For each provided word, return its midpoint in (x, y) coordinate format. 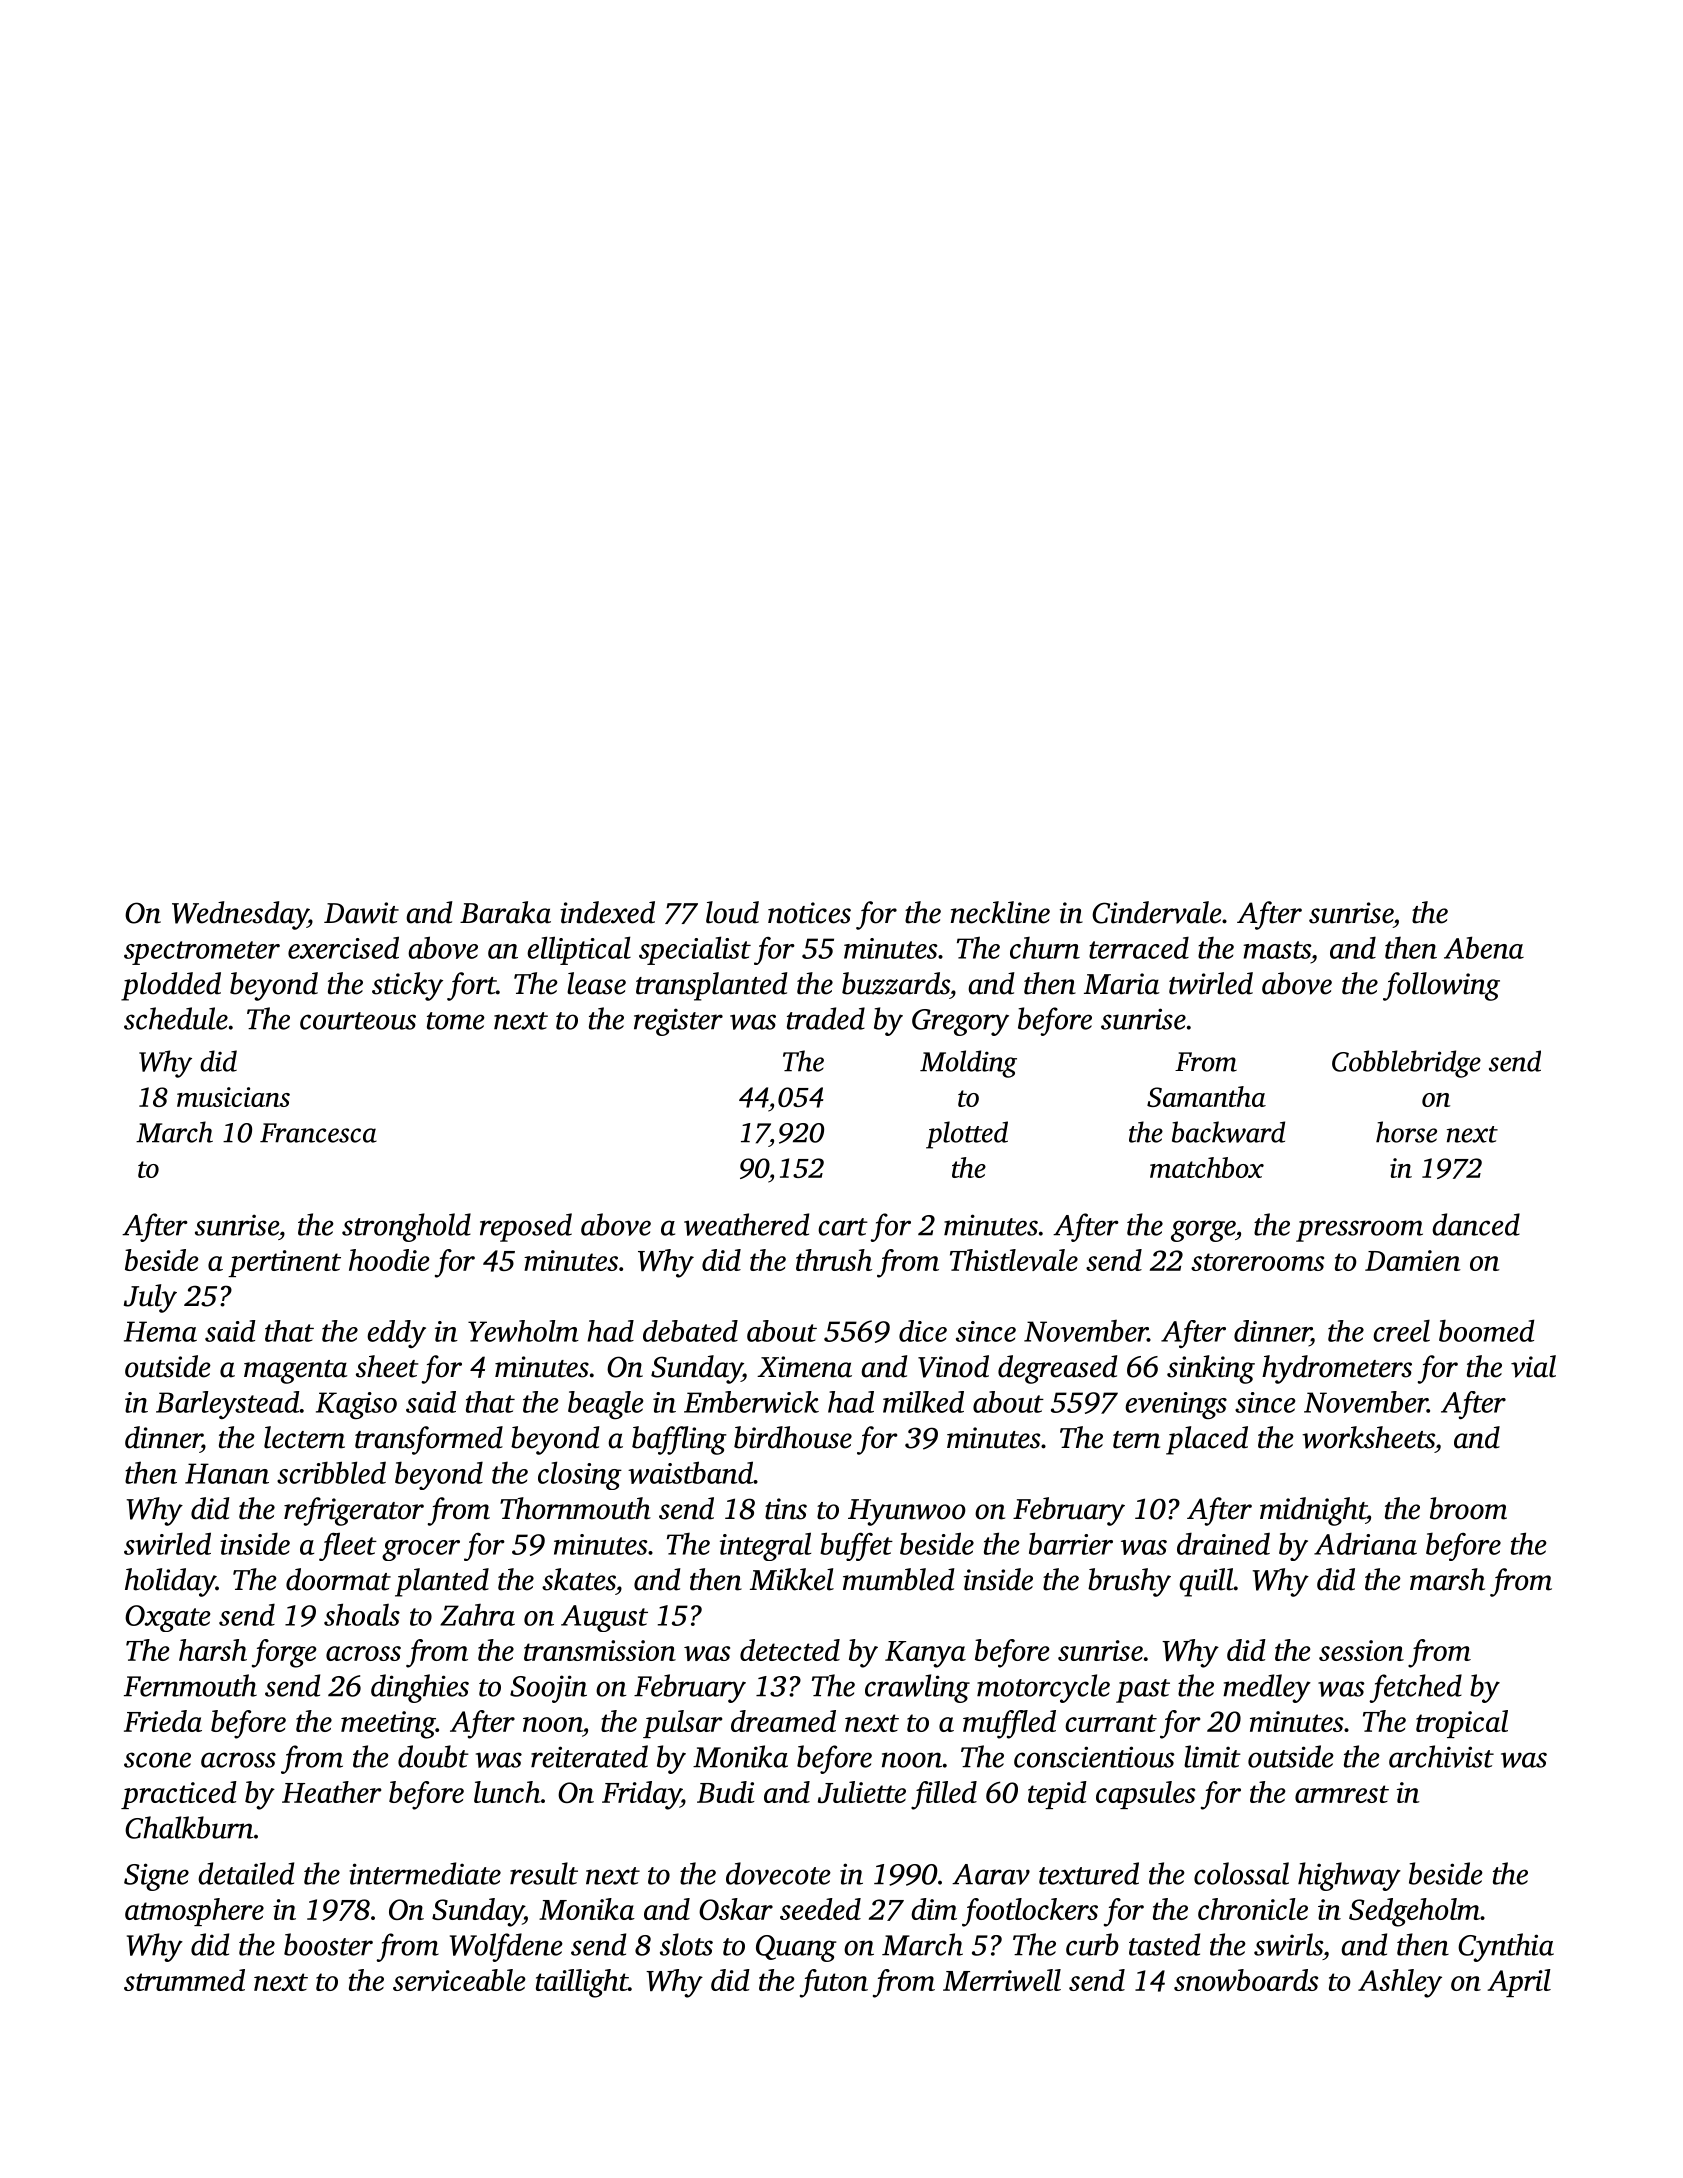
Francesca (318, 1133)
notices (809, 913)
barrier (1071, 1543)
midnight (1313, 1511)
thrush (834, 1260)
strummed (184, 1980)
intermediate (425, 1873)
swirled (167, 1543)
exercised (343, 947)
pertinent (284, 1263)
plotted (967, 1135)
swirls (1288, 1944)
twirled (1211, 983)
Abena (1484, 947)
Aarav (991, 1874)
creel (1401, 1330)
